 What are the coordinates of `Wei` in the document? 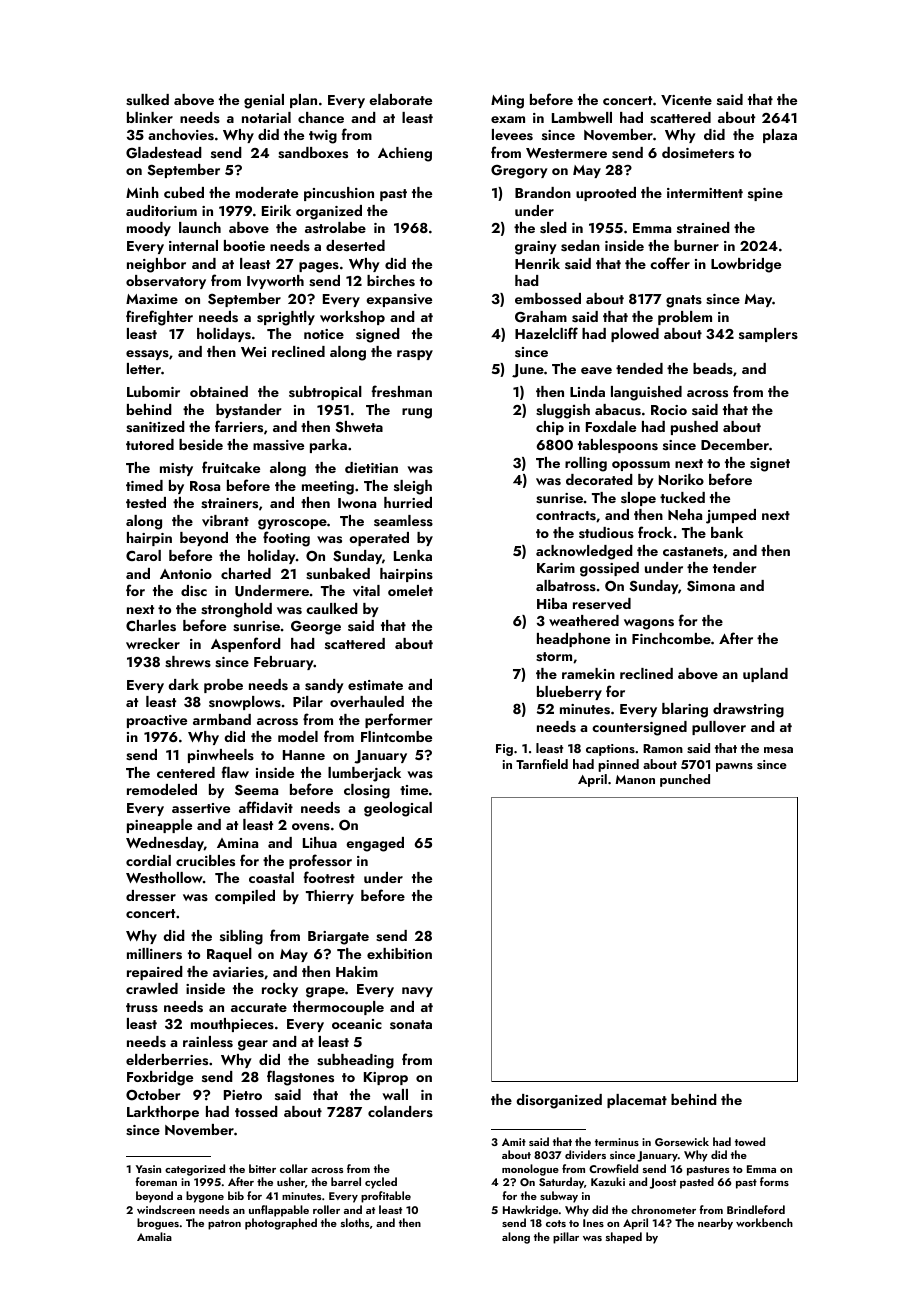 It's located at (253, 352).
